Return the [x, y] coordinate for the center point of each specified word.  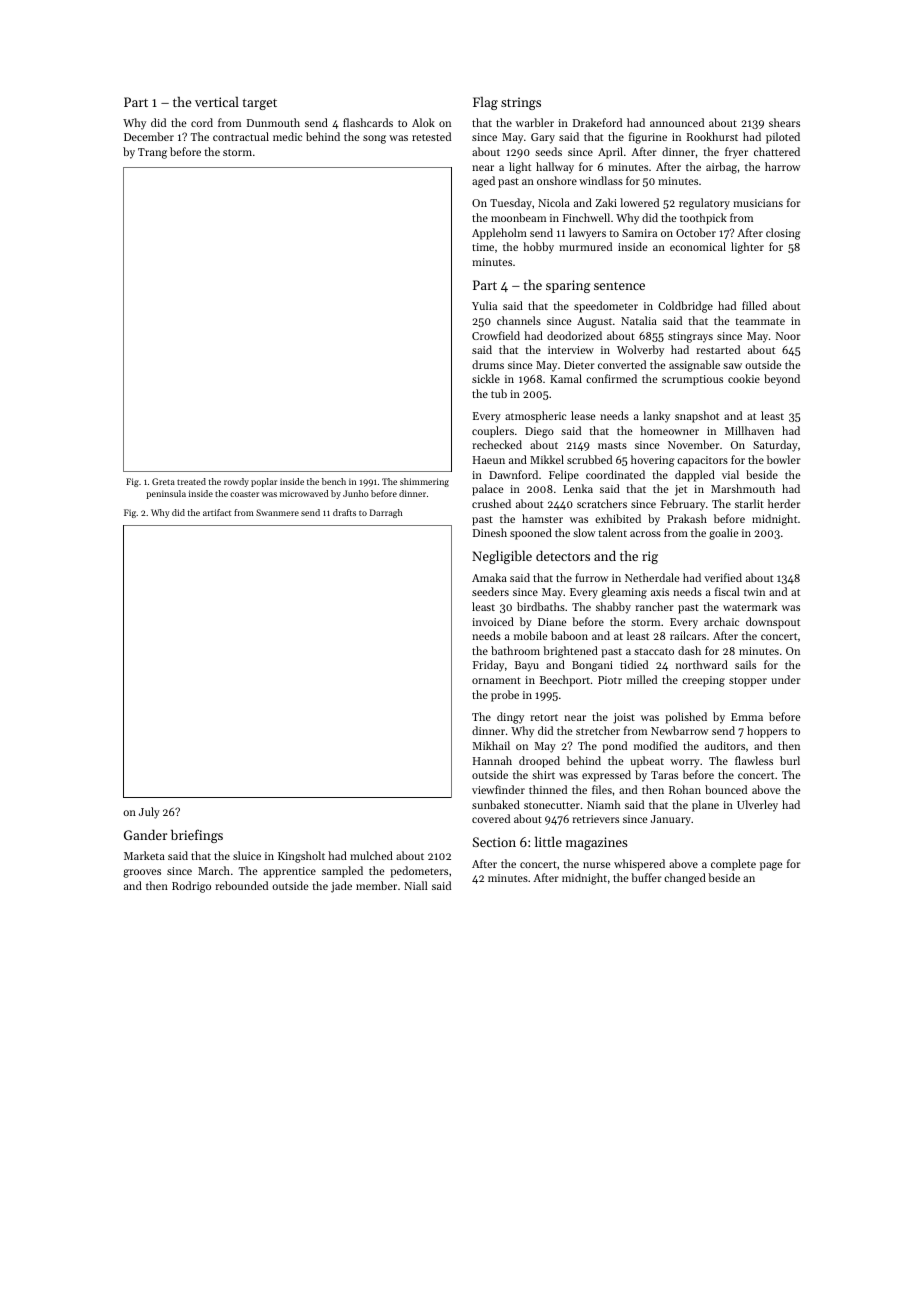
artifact [217, 512]
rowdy [236, 482]
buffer [646, 877]
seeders [490, 591]
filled [754, 305]
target [259, 104]
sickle [486, 378]
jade [341, 887]
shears [784, 122]
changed [685, 879]
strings [521, 103]
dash [689, 650]
